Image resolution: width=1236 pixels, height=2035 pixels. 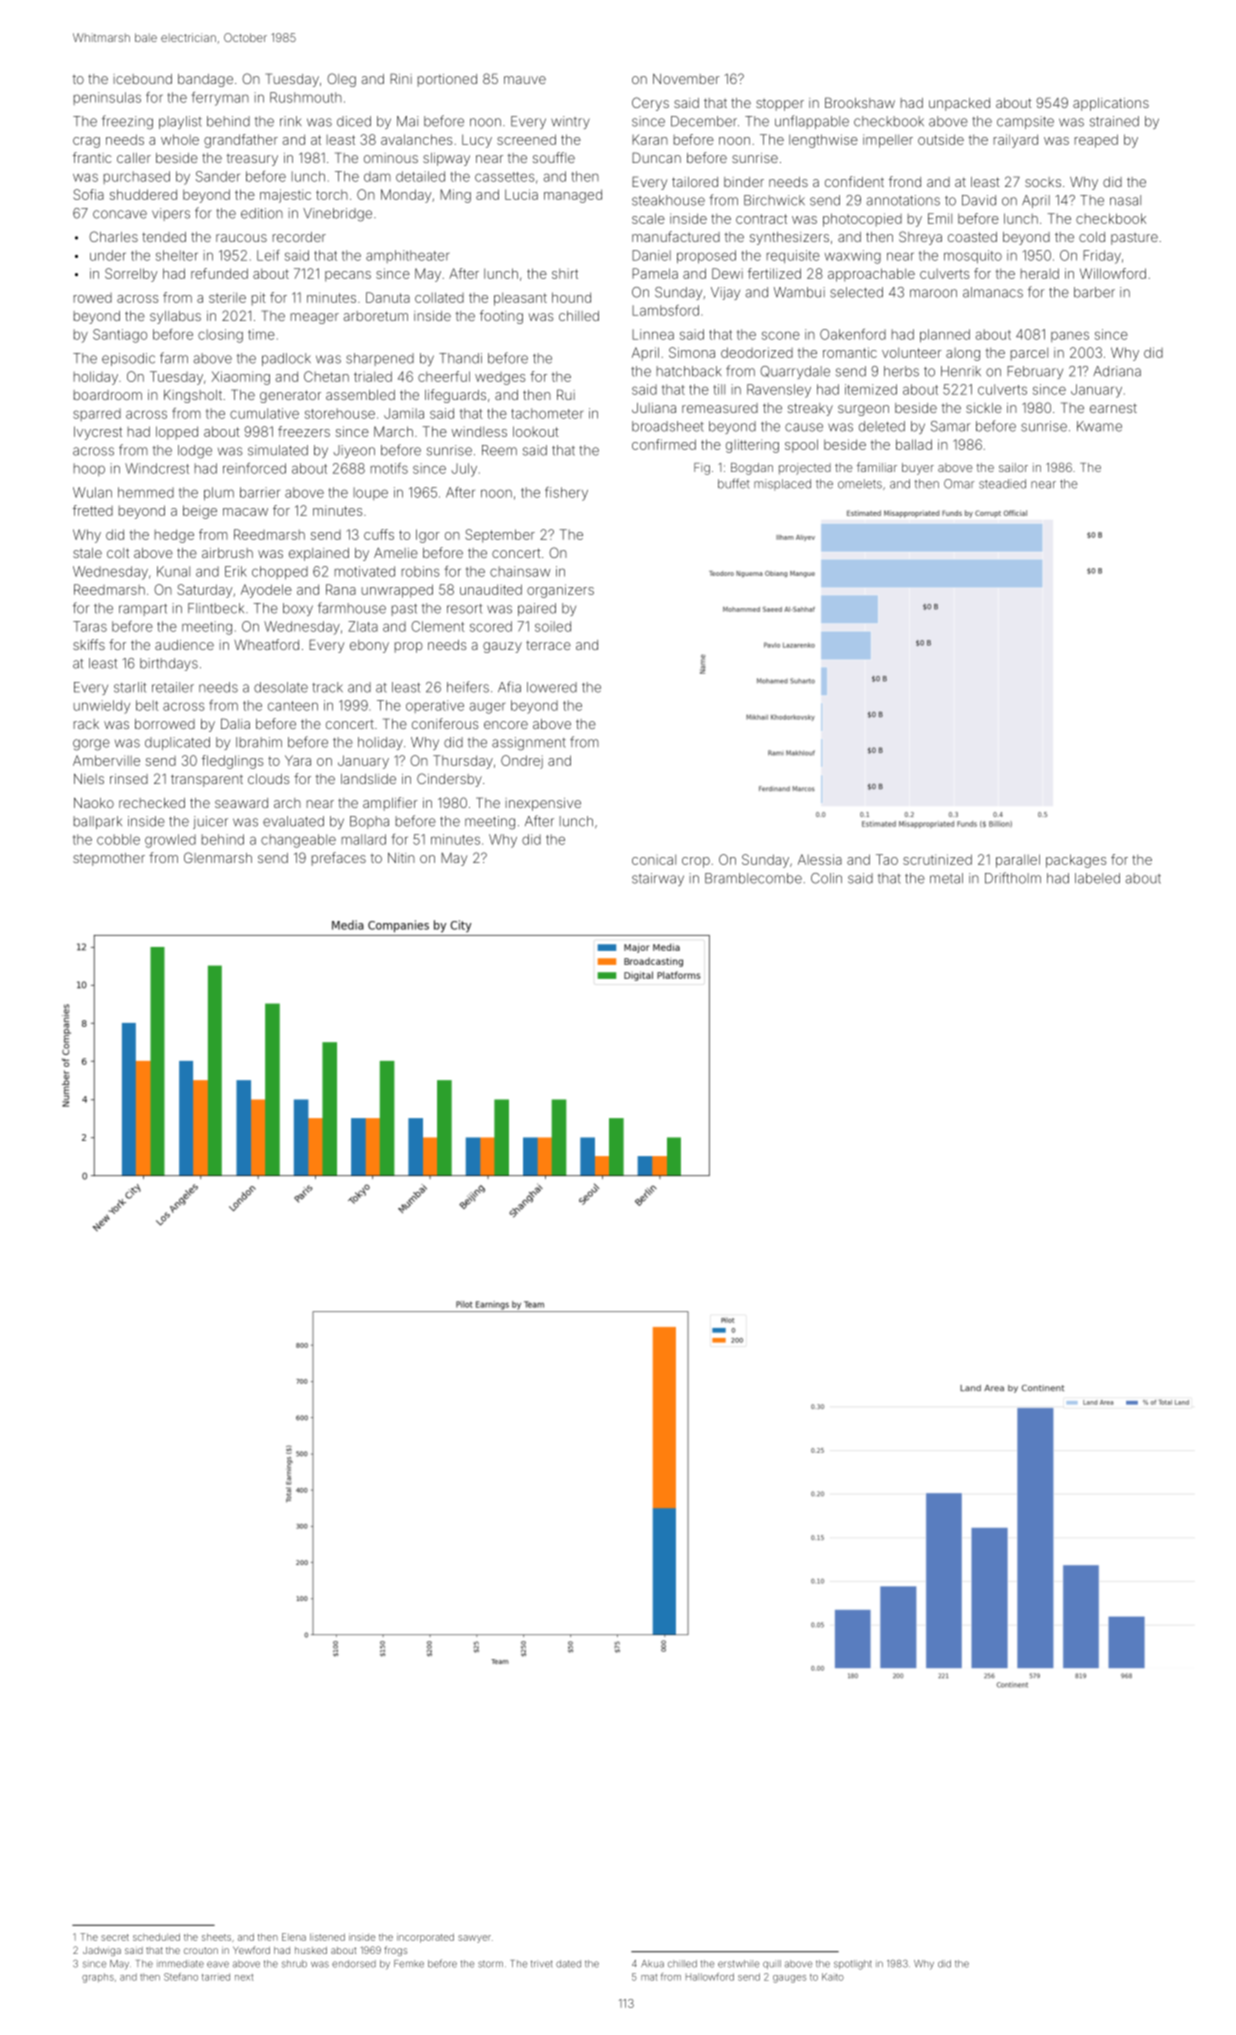 I want to click on spotlight, so click(x=853, y=1965).
